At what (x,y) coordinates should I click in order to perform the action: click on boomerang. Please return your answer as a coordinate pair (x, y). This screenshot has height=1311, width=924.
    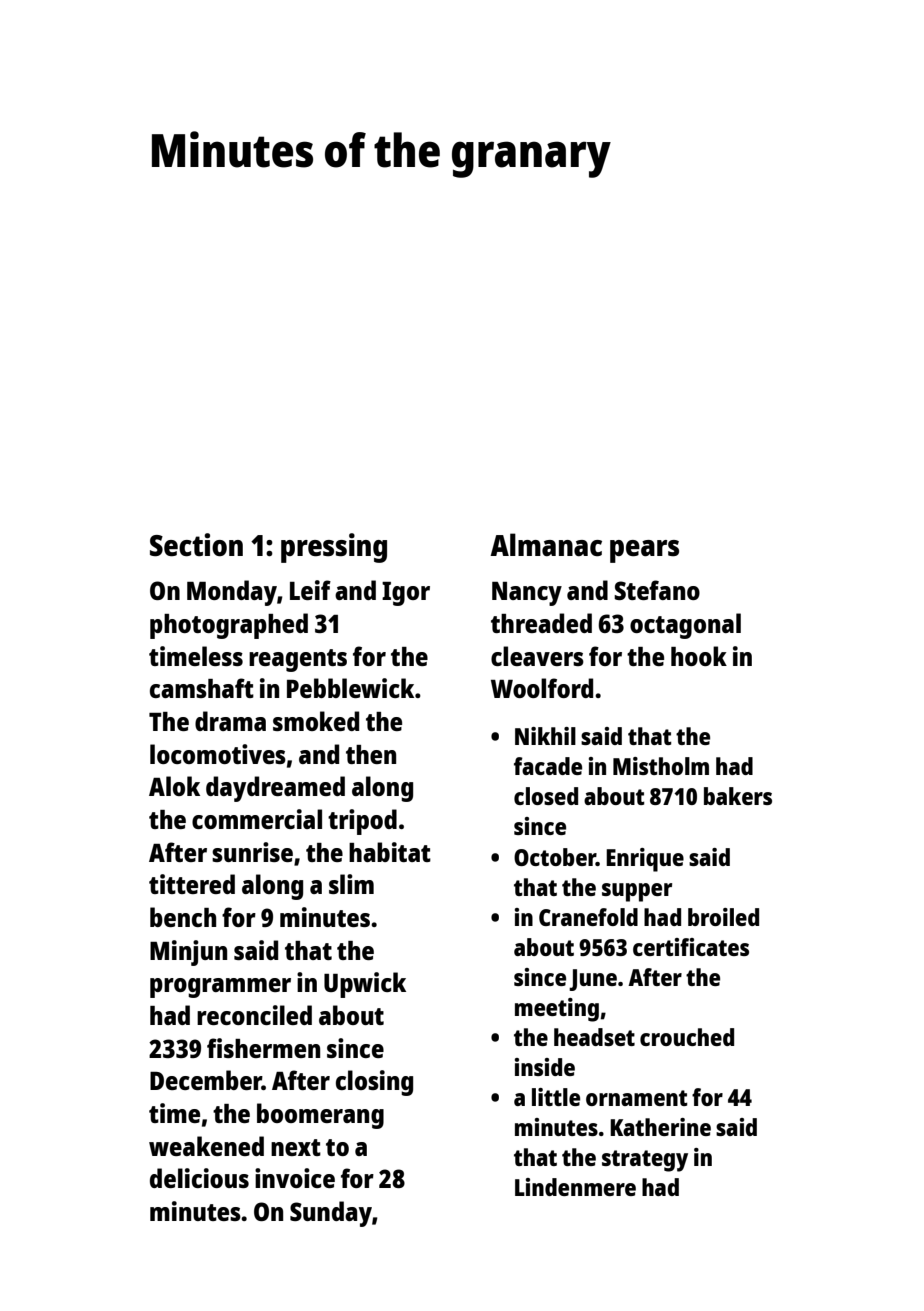
    Looking at the image, I should click on (320, 1116).
